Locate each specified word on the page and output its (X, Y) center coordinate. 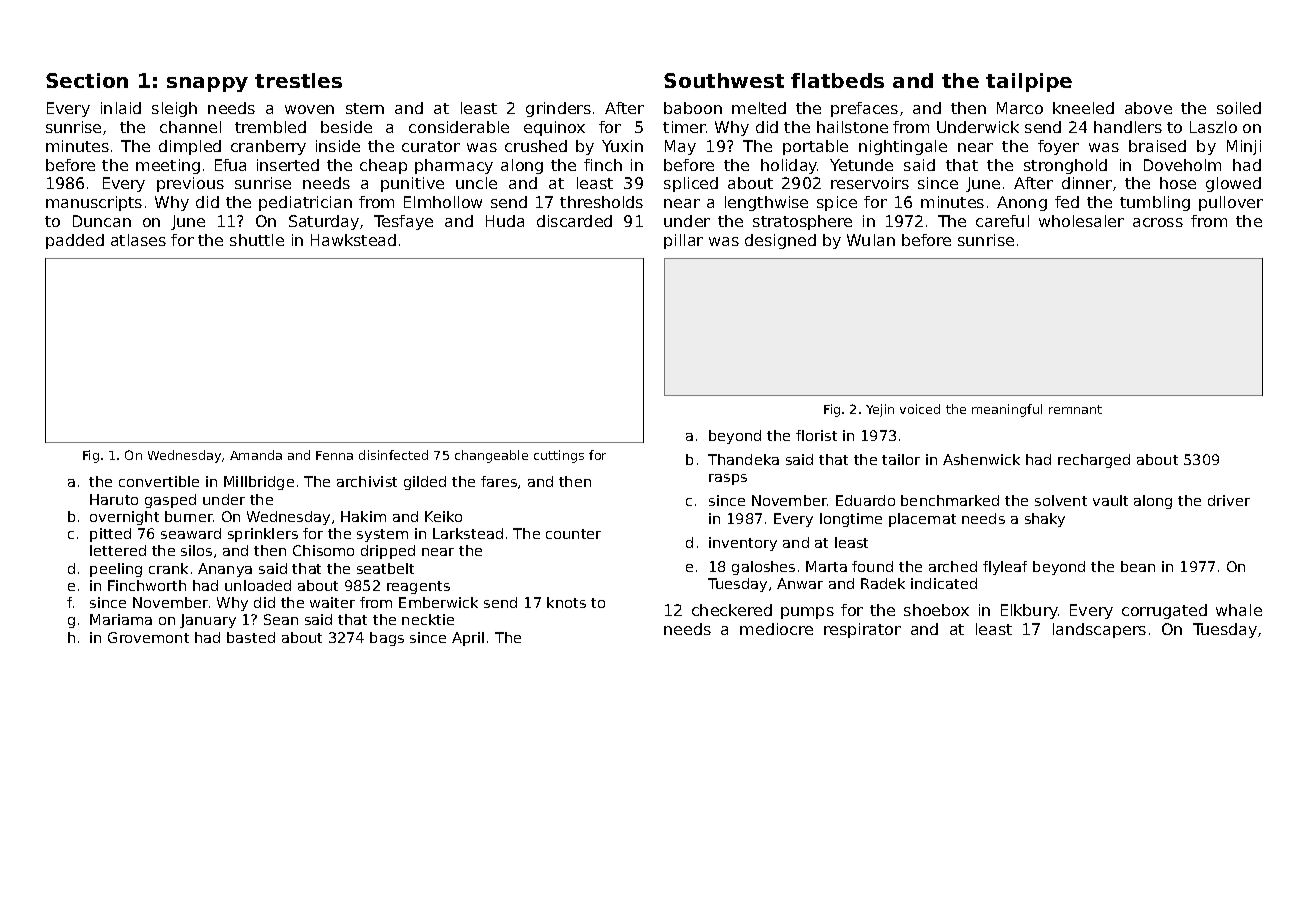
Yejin (880, 410)
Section (87, 80)
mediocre (776, 629)
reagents (418, 587)
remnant (1075, 409)
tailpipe (1029, 82)
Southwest (724, 80)
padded (75, 241)
